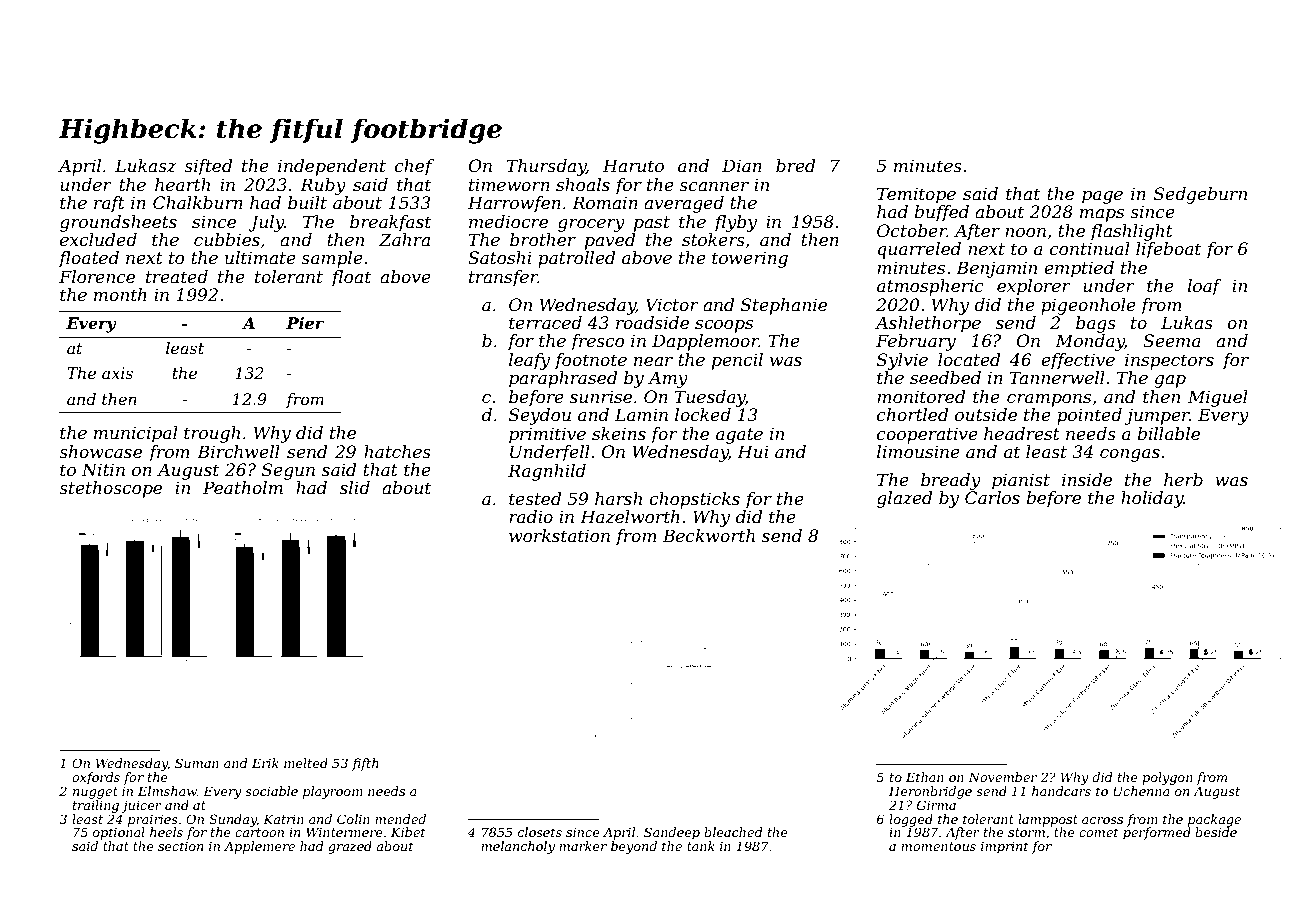  Describe the element at coordinates (243, 487) in the document. I see `Peatholm` at that location.
